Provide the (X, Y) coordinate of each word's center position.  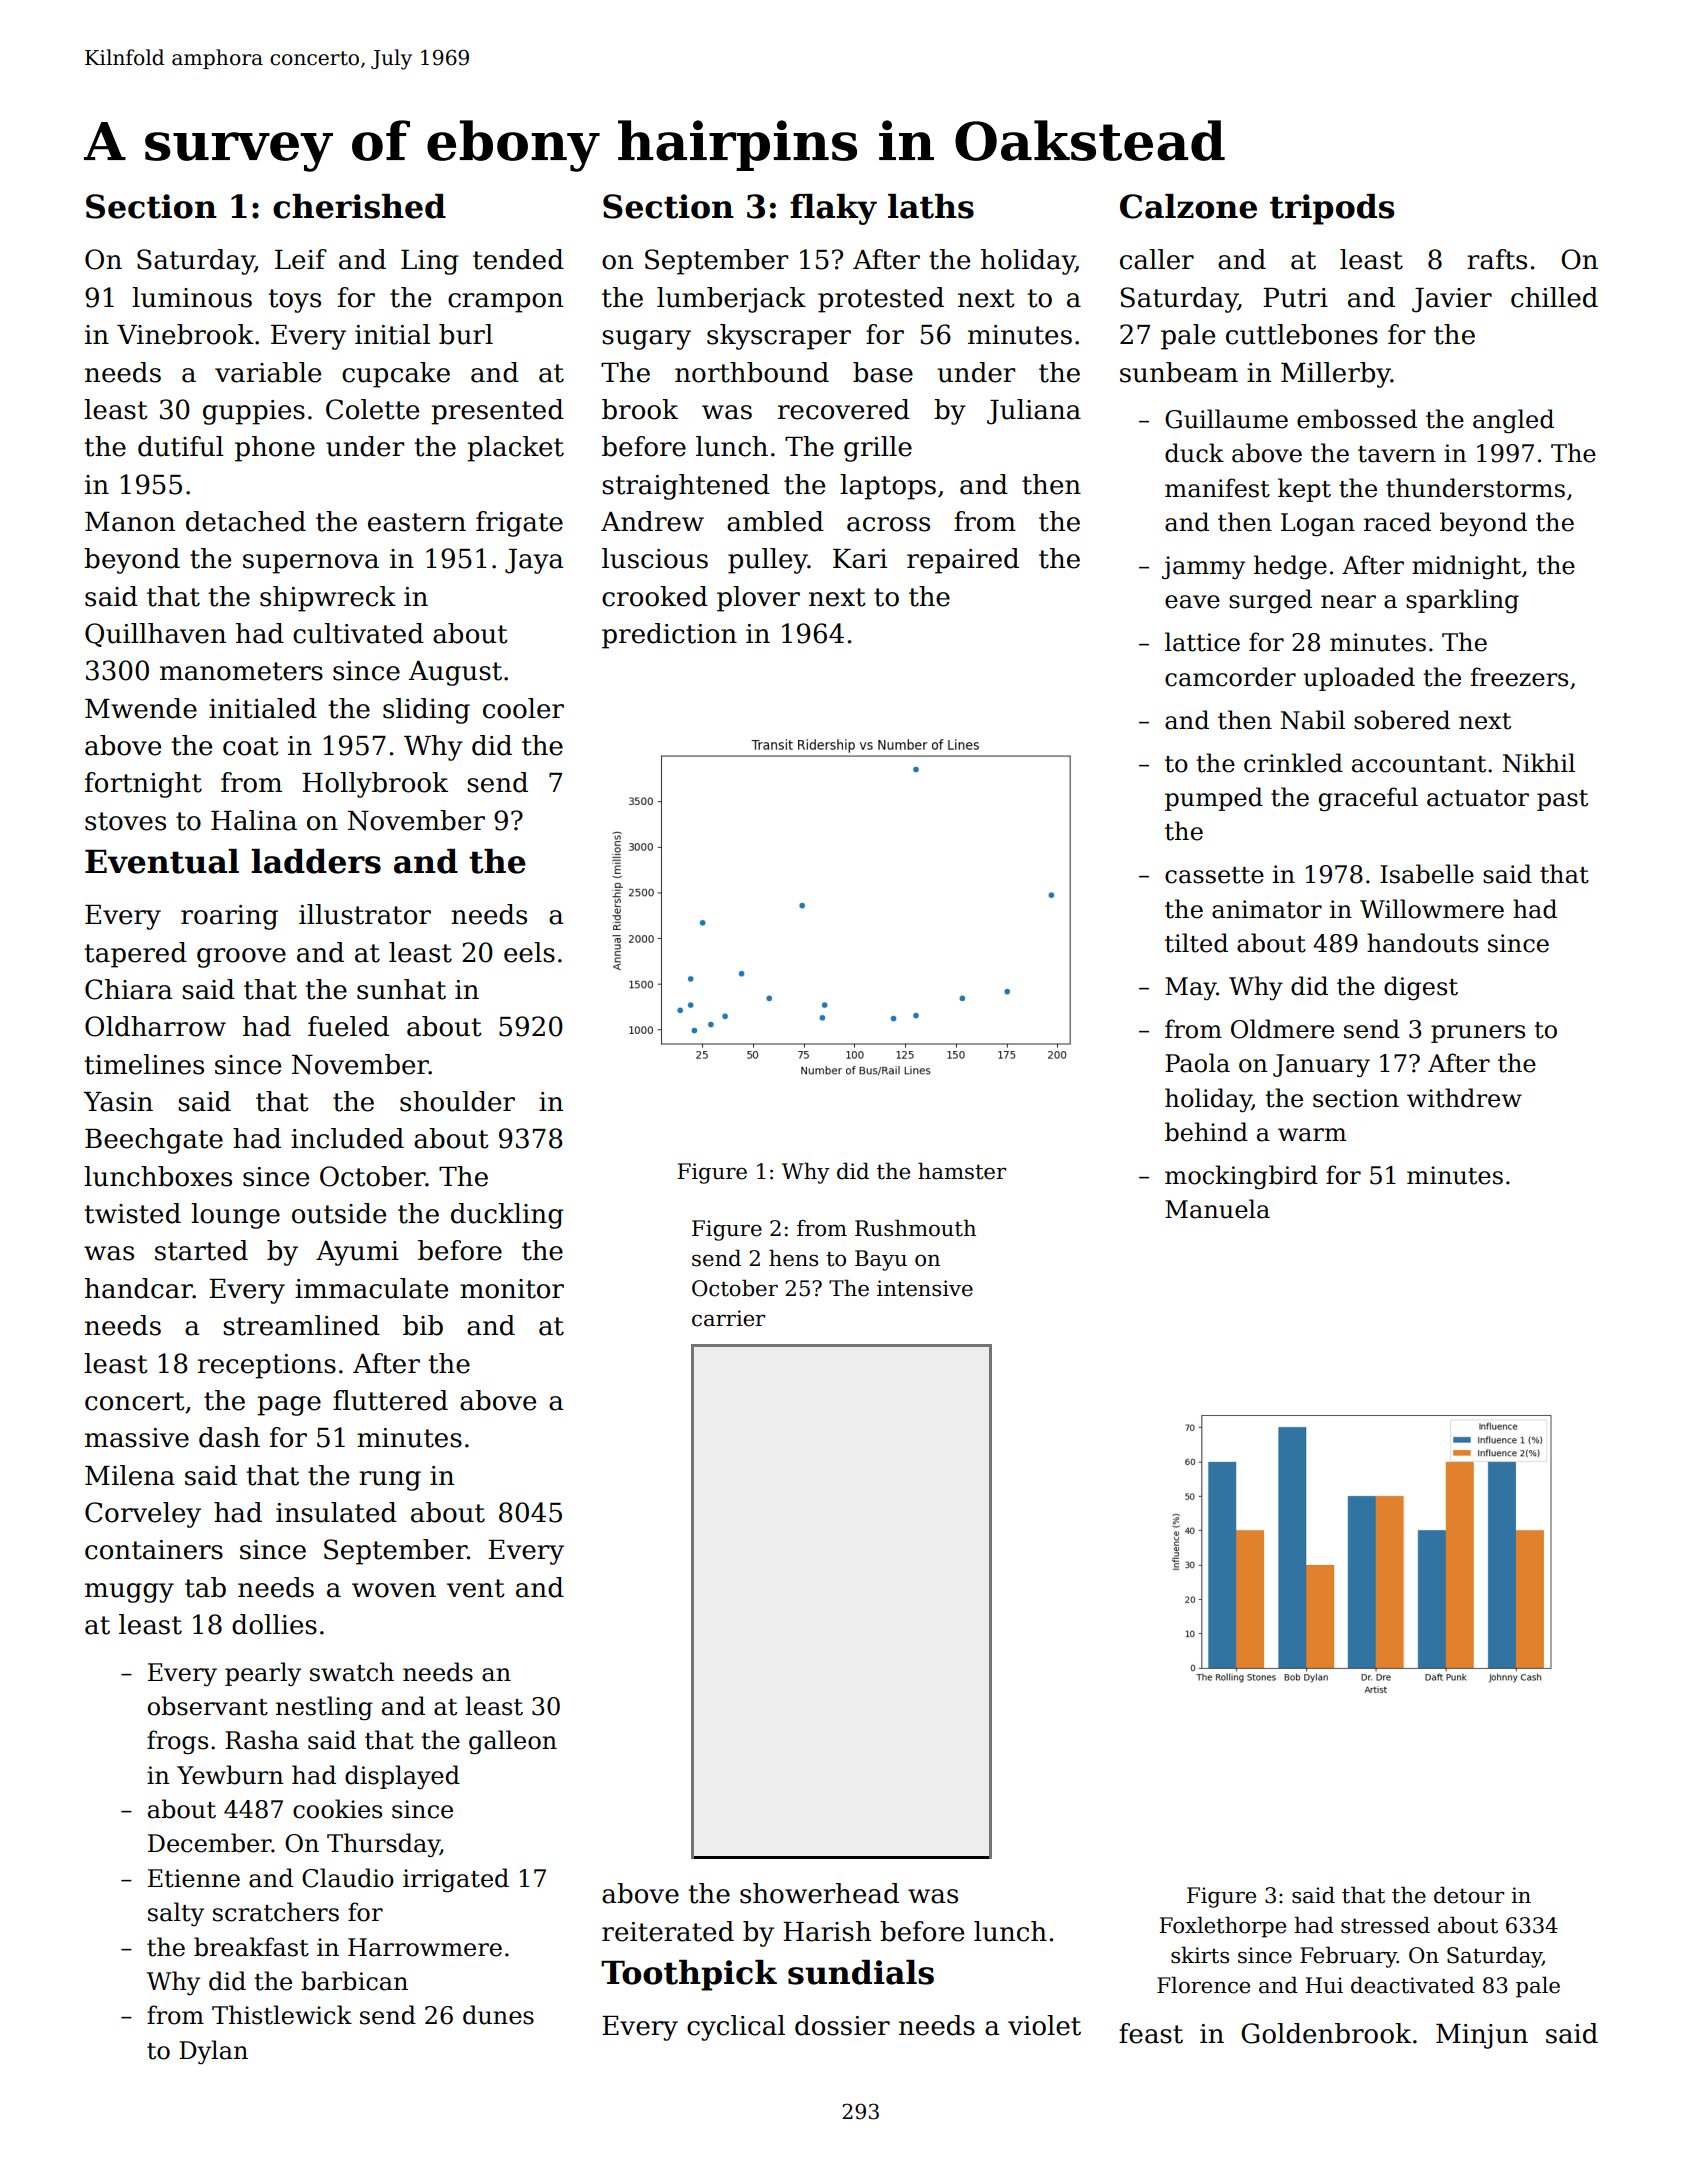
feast (1151, 2033)
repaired (963, 561)
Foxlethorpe (1222, 1927)
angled (1513, 421)
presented (497, 412)
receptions (267, 1366)
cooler (523, 708)
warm (1312, 1135)
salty (176, 1914)
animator (1267, 909)
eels (529, 952)
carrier (728, 1318)
